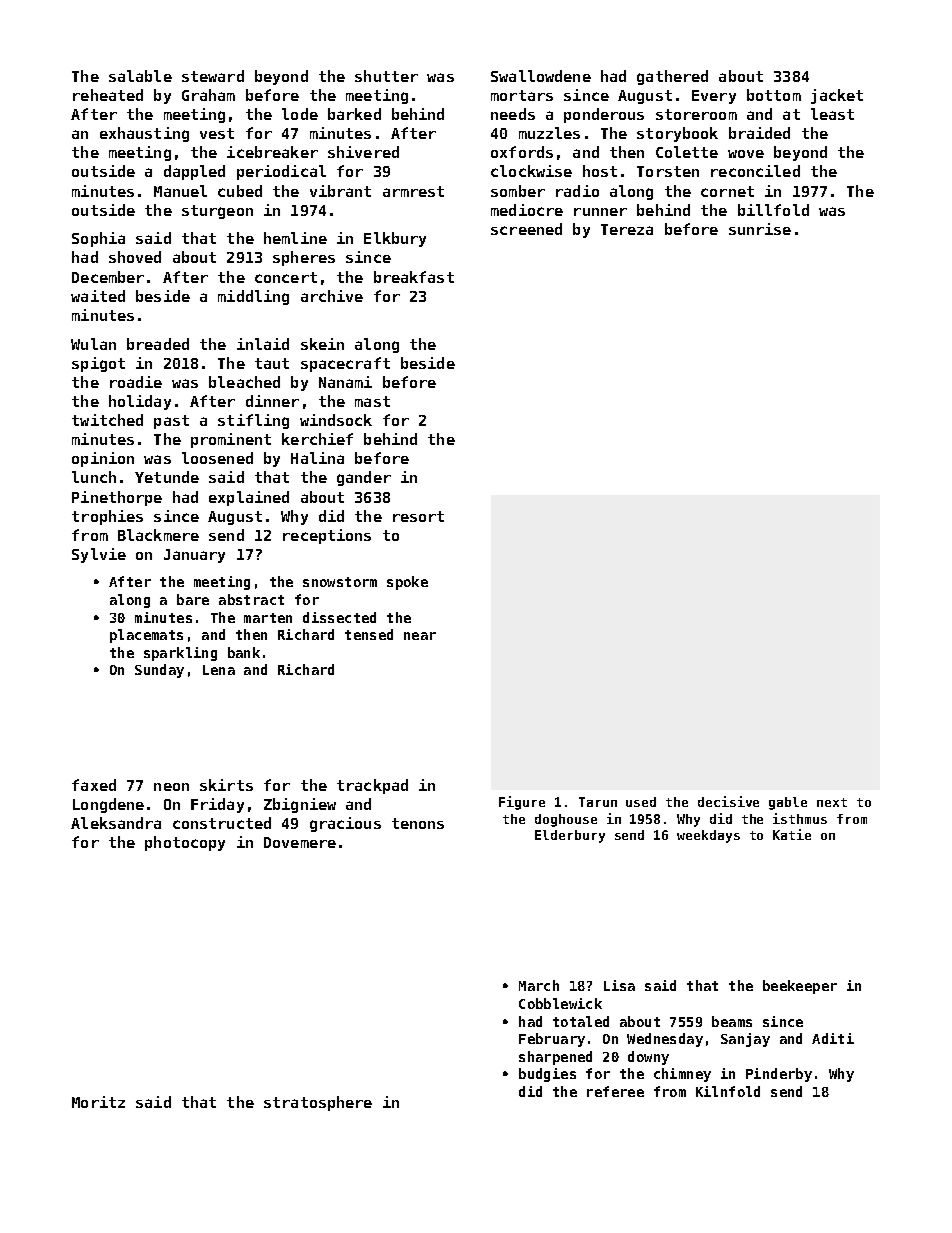 The width and height of the image is (952, 1233). I want to click on Moritz, so click(98, 1102).
